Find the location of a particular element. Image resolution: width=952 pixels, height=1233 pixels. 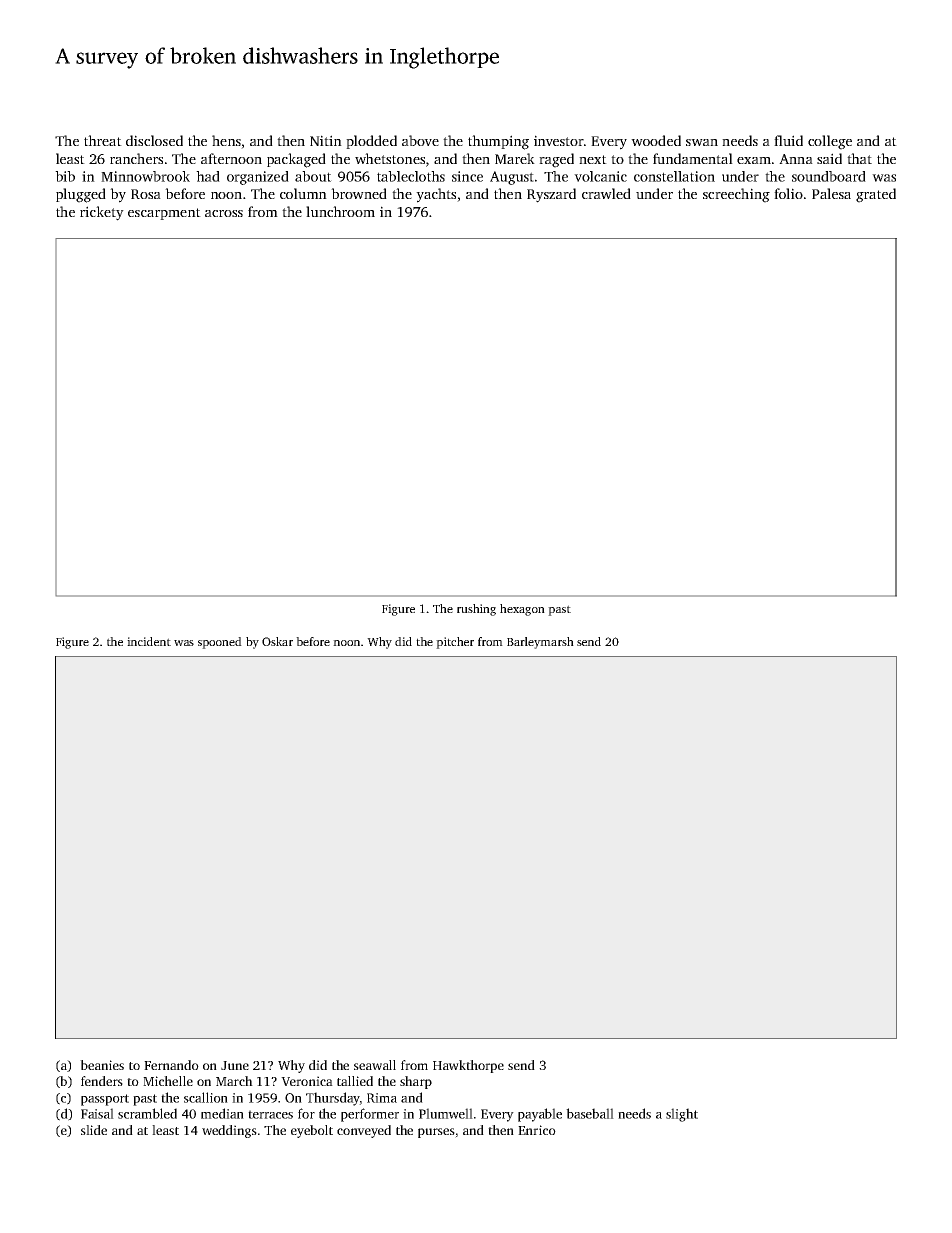

pitcher is located at coordinates (455, 643).
